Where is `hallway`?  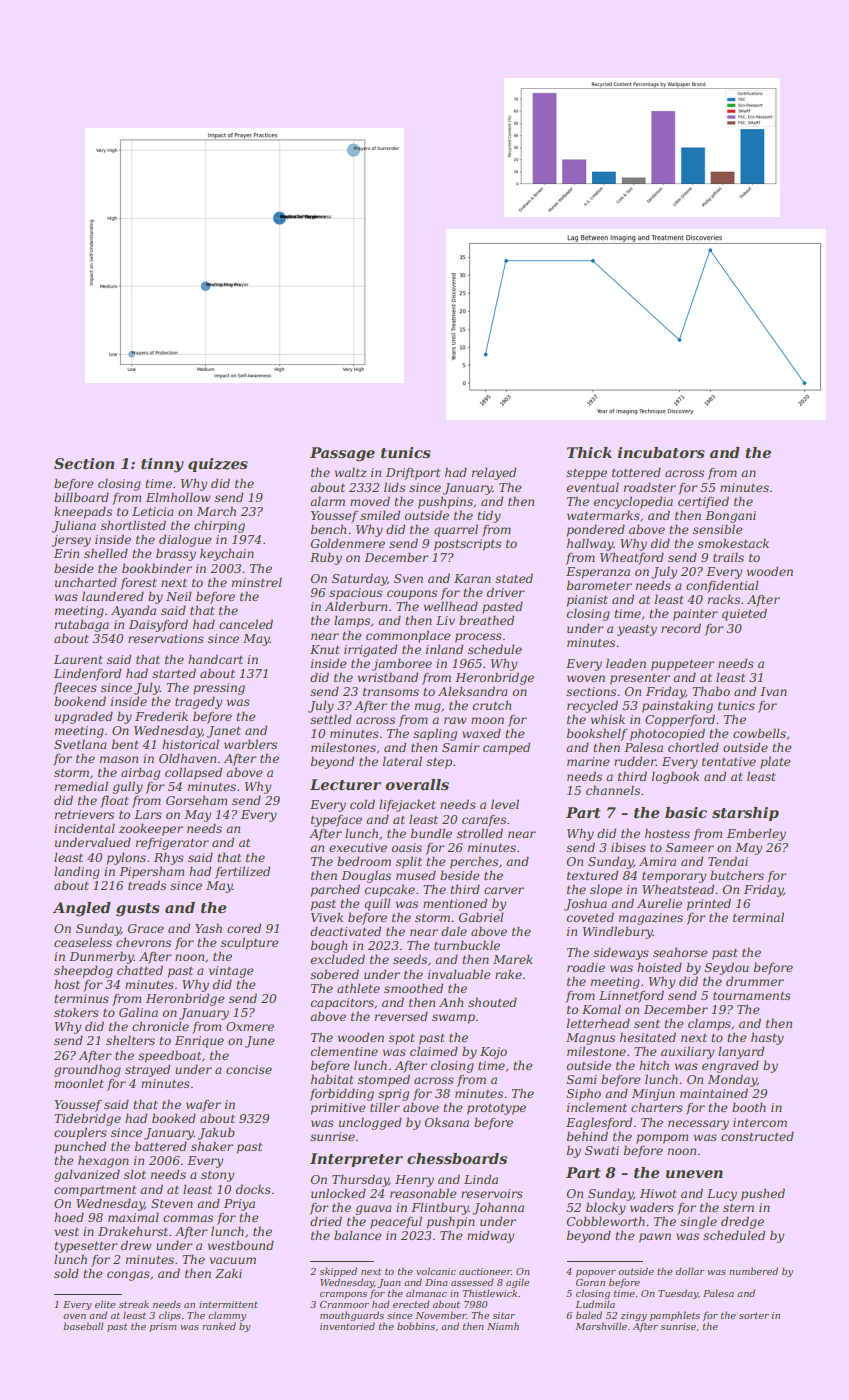 hallway is located at coordinates (590, 544).
